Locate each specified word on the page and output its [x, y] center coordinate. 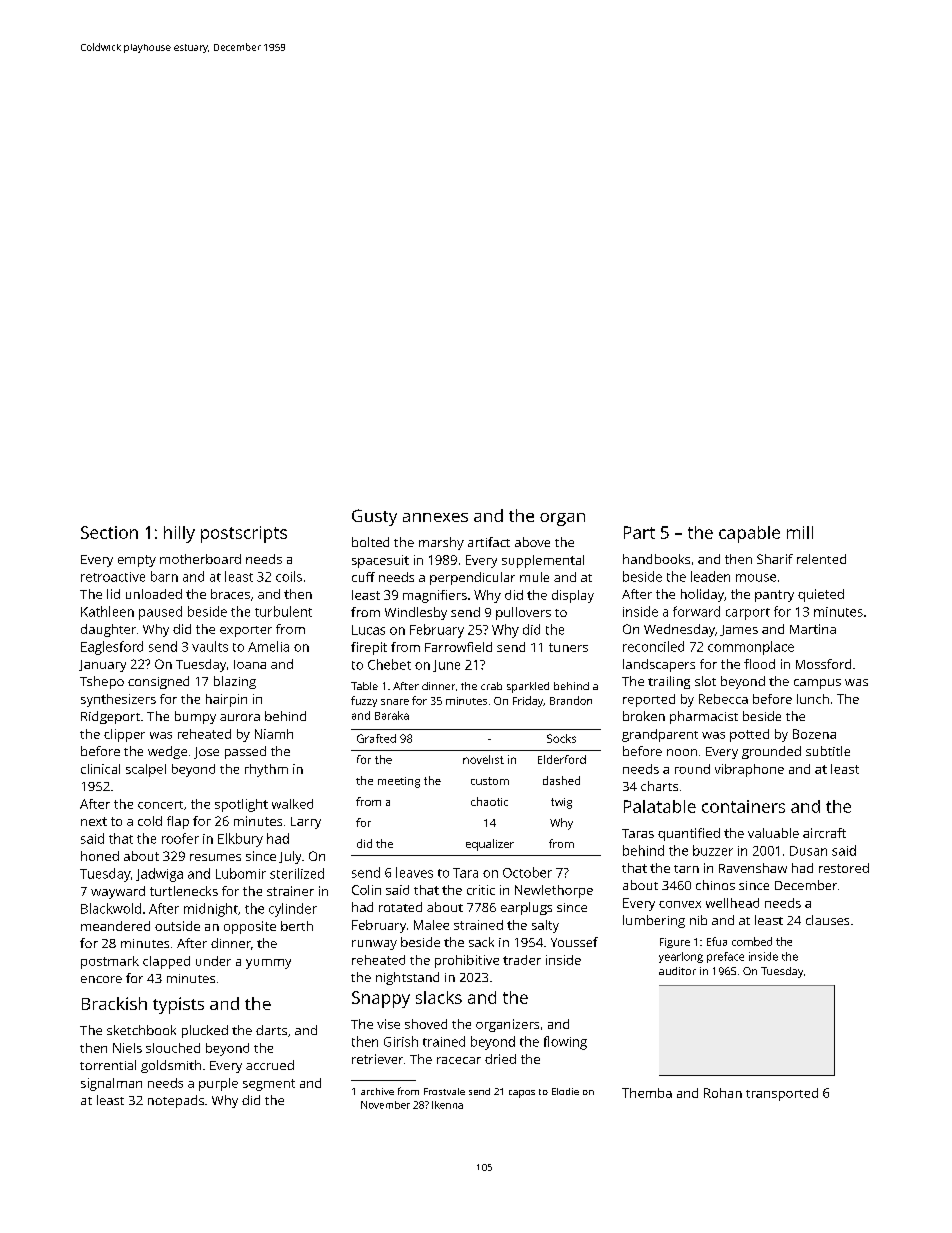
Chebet [389, 664]
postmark [110, 962]
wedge [167, 752]
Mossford [823, 664]
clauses [827, 920]
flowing [565, 1043]
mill [800, 532]
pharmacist [704, 717]
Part [639, 532]
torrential [108, 1065]
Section [109, 532]
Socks [561, 738]
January [102, 666]
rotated [400, 907]
